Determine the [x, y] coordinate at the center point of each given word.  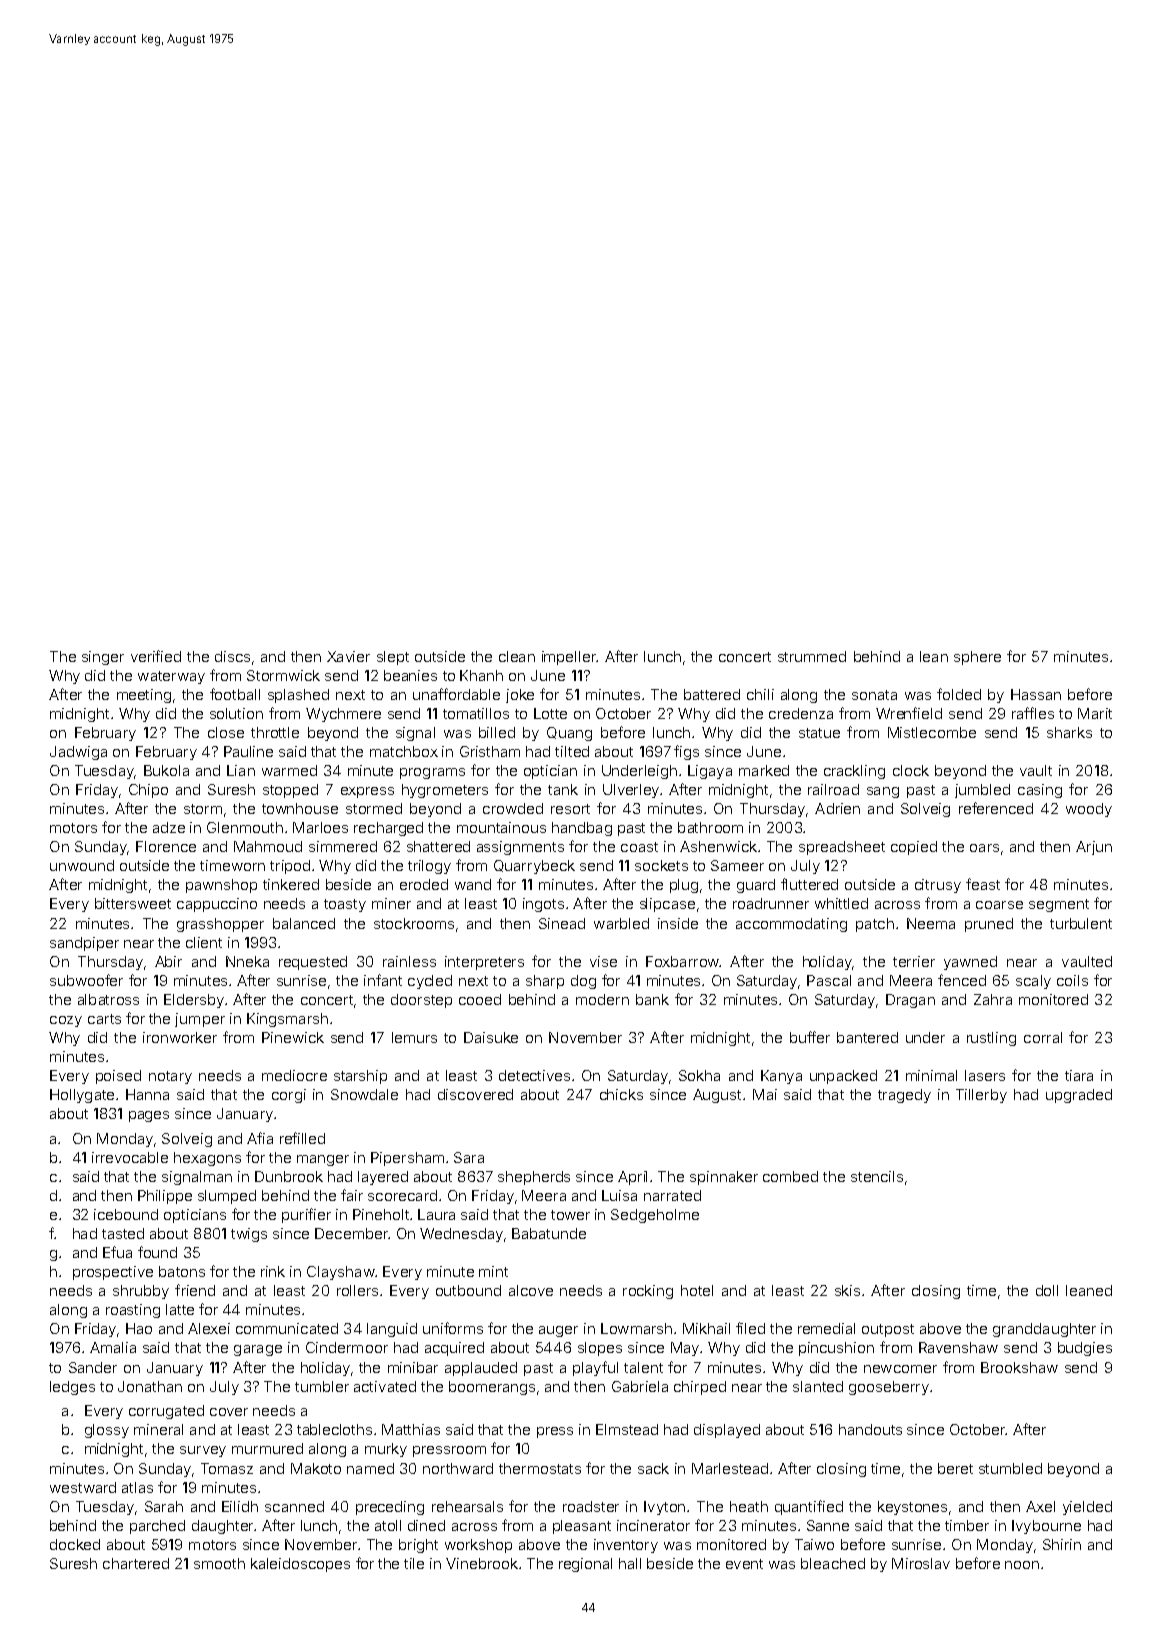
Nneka [247, 961]
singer [103, 658]
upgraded [1079, 1096]
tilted [572, 751]
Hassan [1036, 694]
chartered [136, 1563]
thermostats [540, 1468]
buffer [810, 1037]
